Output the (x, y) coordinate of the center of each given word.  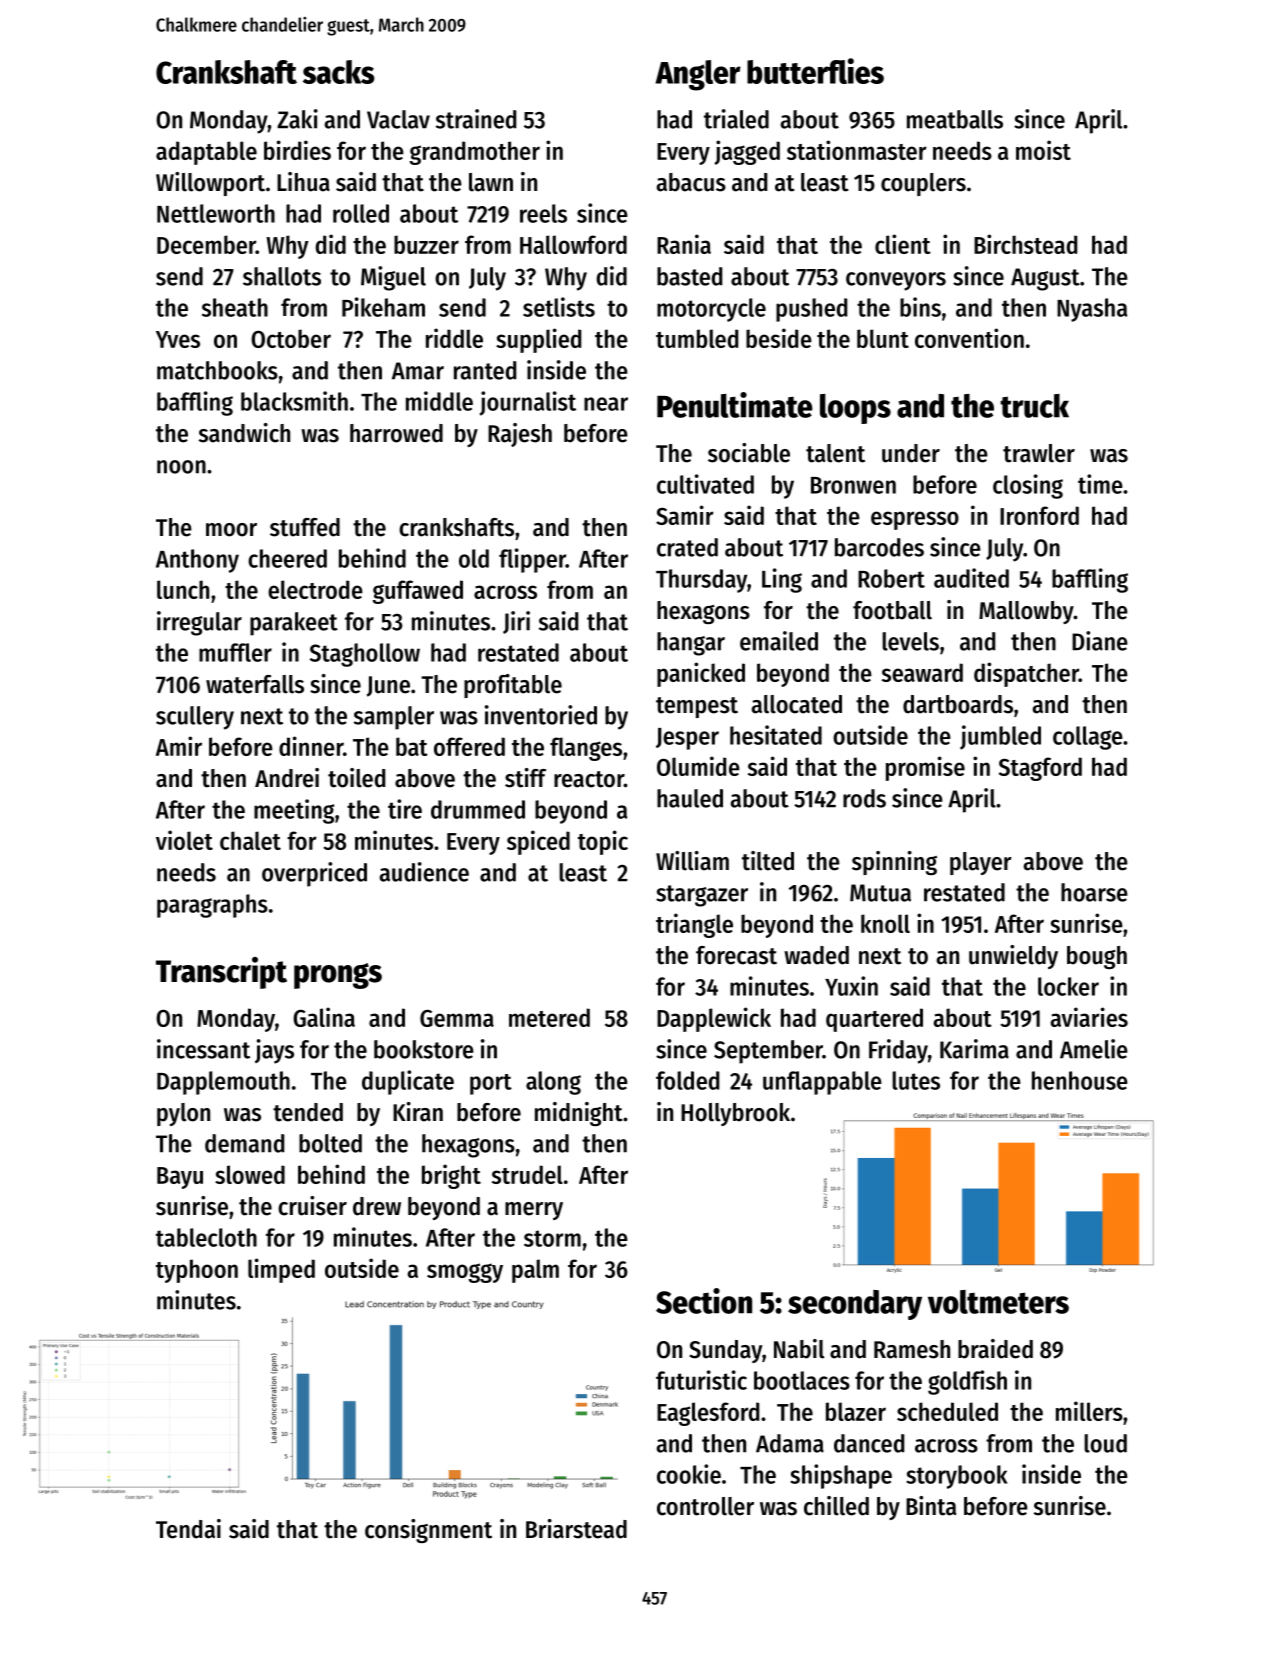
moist (1043, 150)
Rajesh (520, 435)
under (911, 453)
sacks (339, 72)
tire (405, 809)
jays (274, 1051)
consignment (428, 1531)
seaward (922, 672)
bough (1097, 957)
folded (687, 1080)
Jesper (687, 739)
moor (231, 530)
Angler (698, 75)
